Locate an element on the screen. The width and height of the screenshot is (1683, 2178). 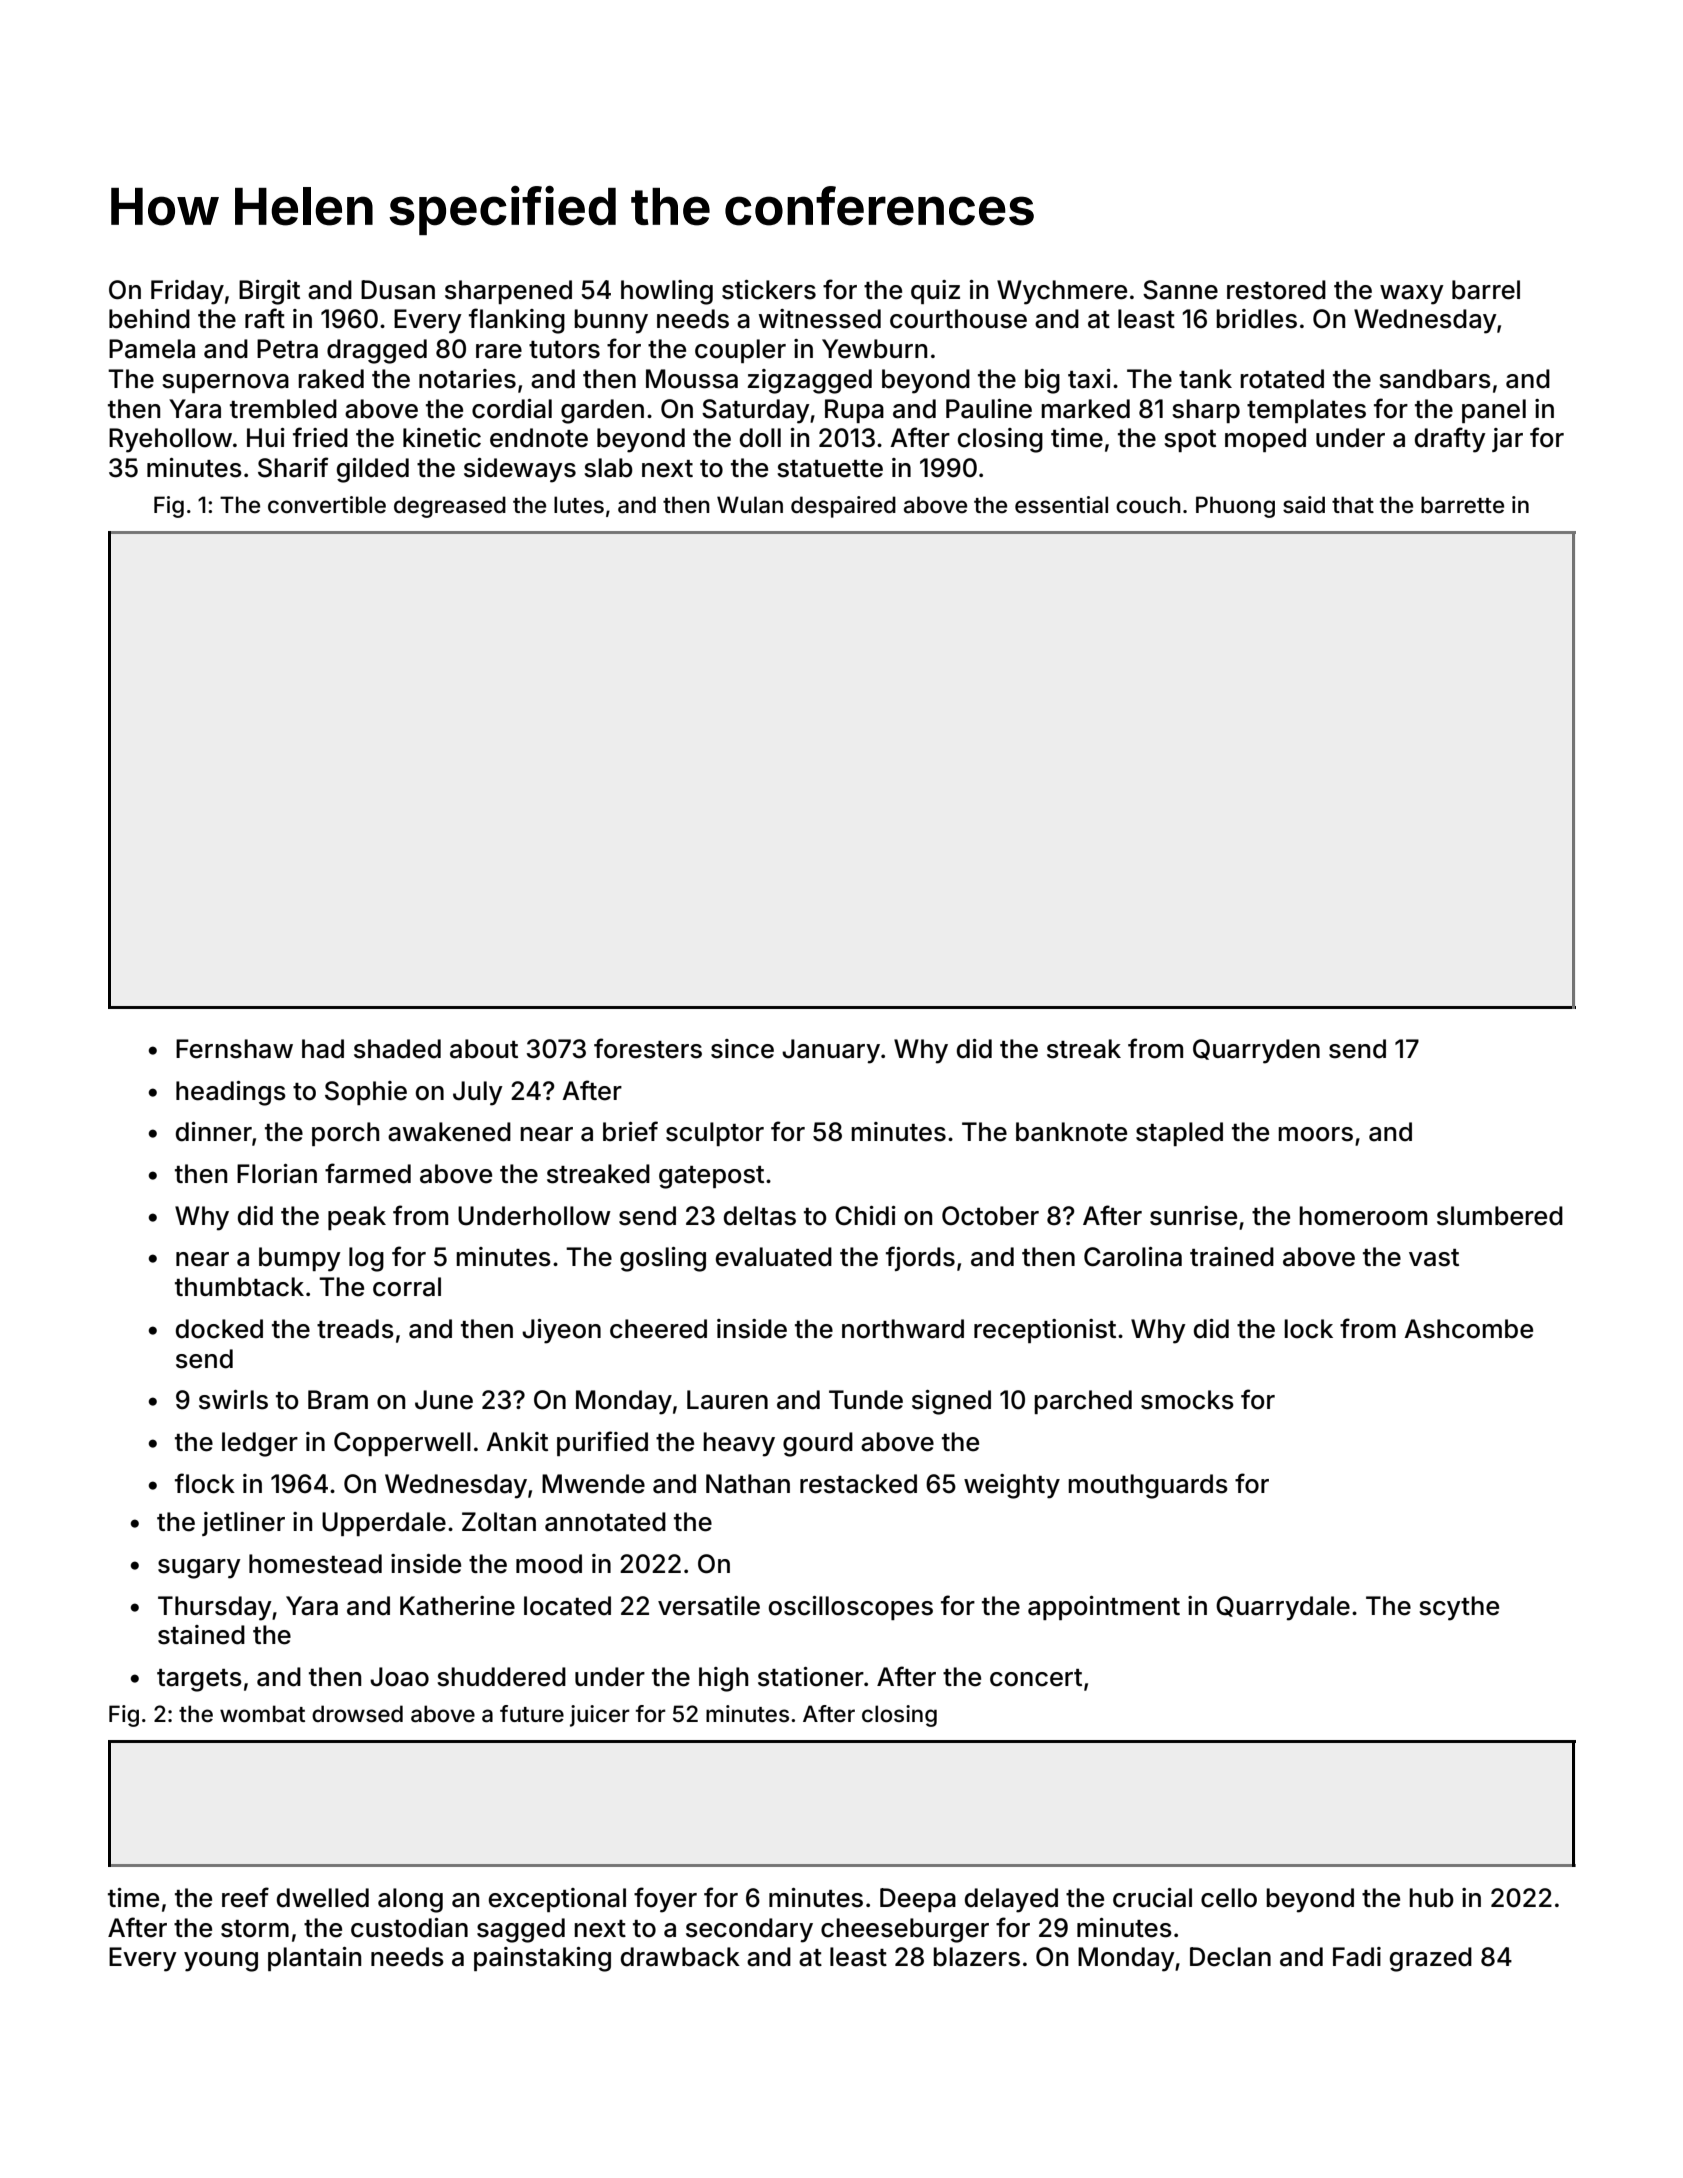
moors is located at coordinates (1315, 1134).
